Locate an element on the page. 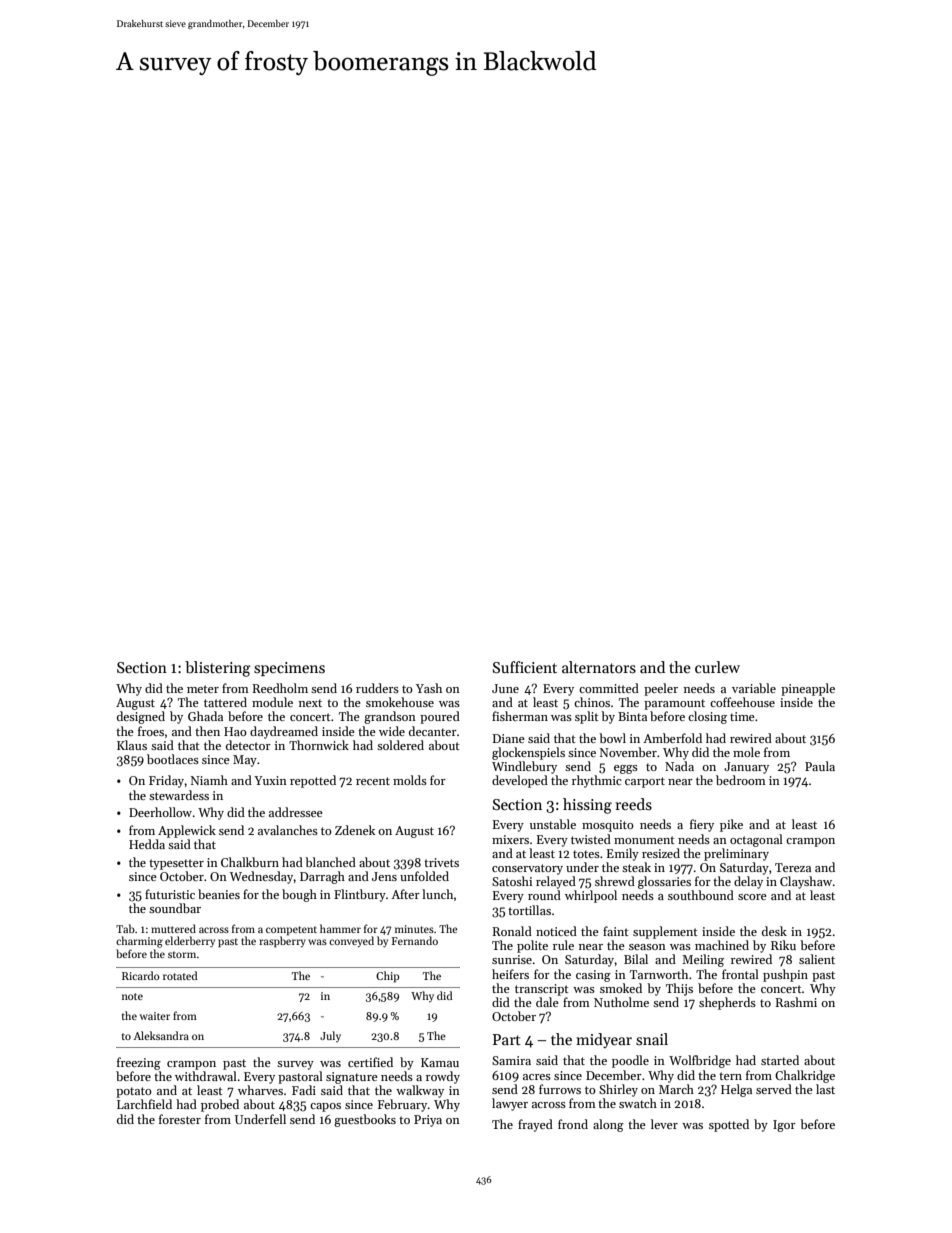 The image size is (952, 1233). pineapple is located at coordinates (808, 689).
